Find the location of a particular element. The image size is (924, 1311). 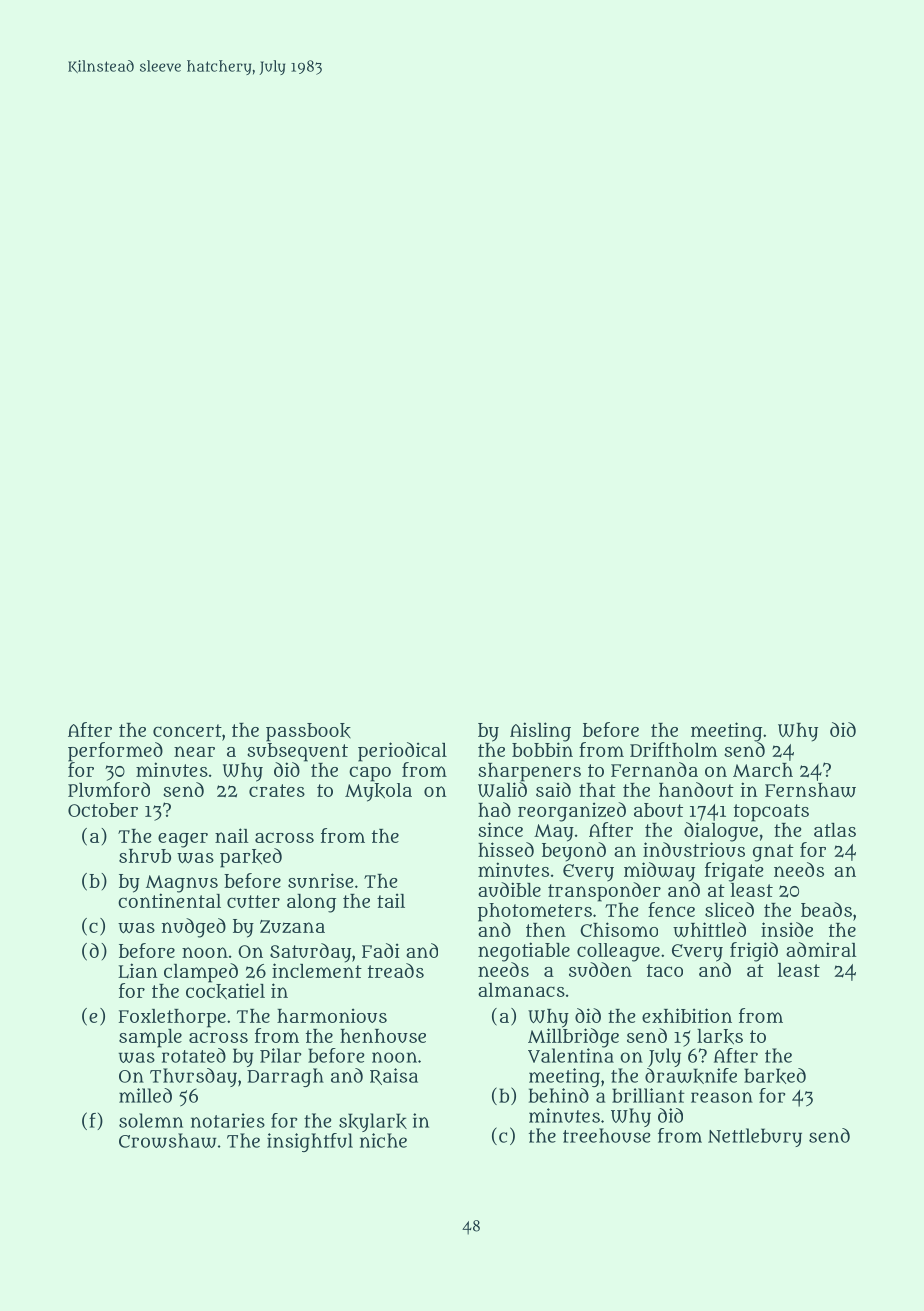

Driftholm is located at coordinates (673, 749).
